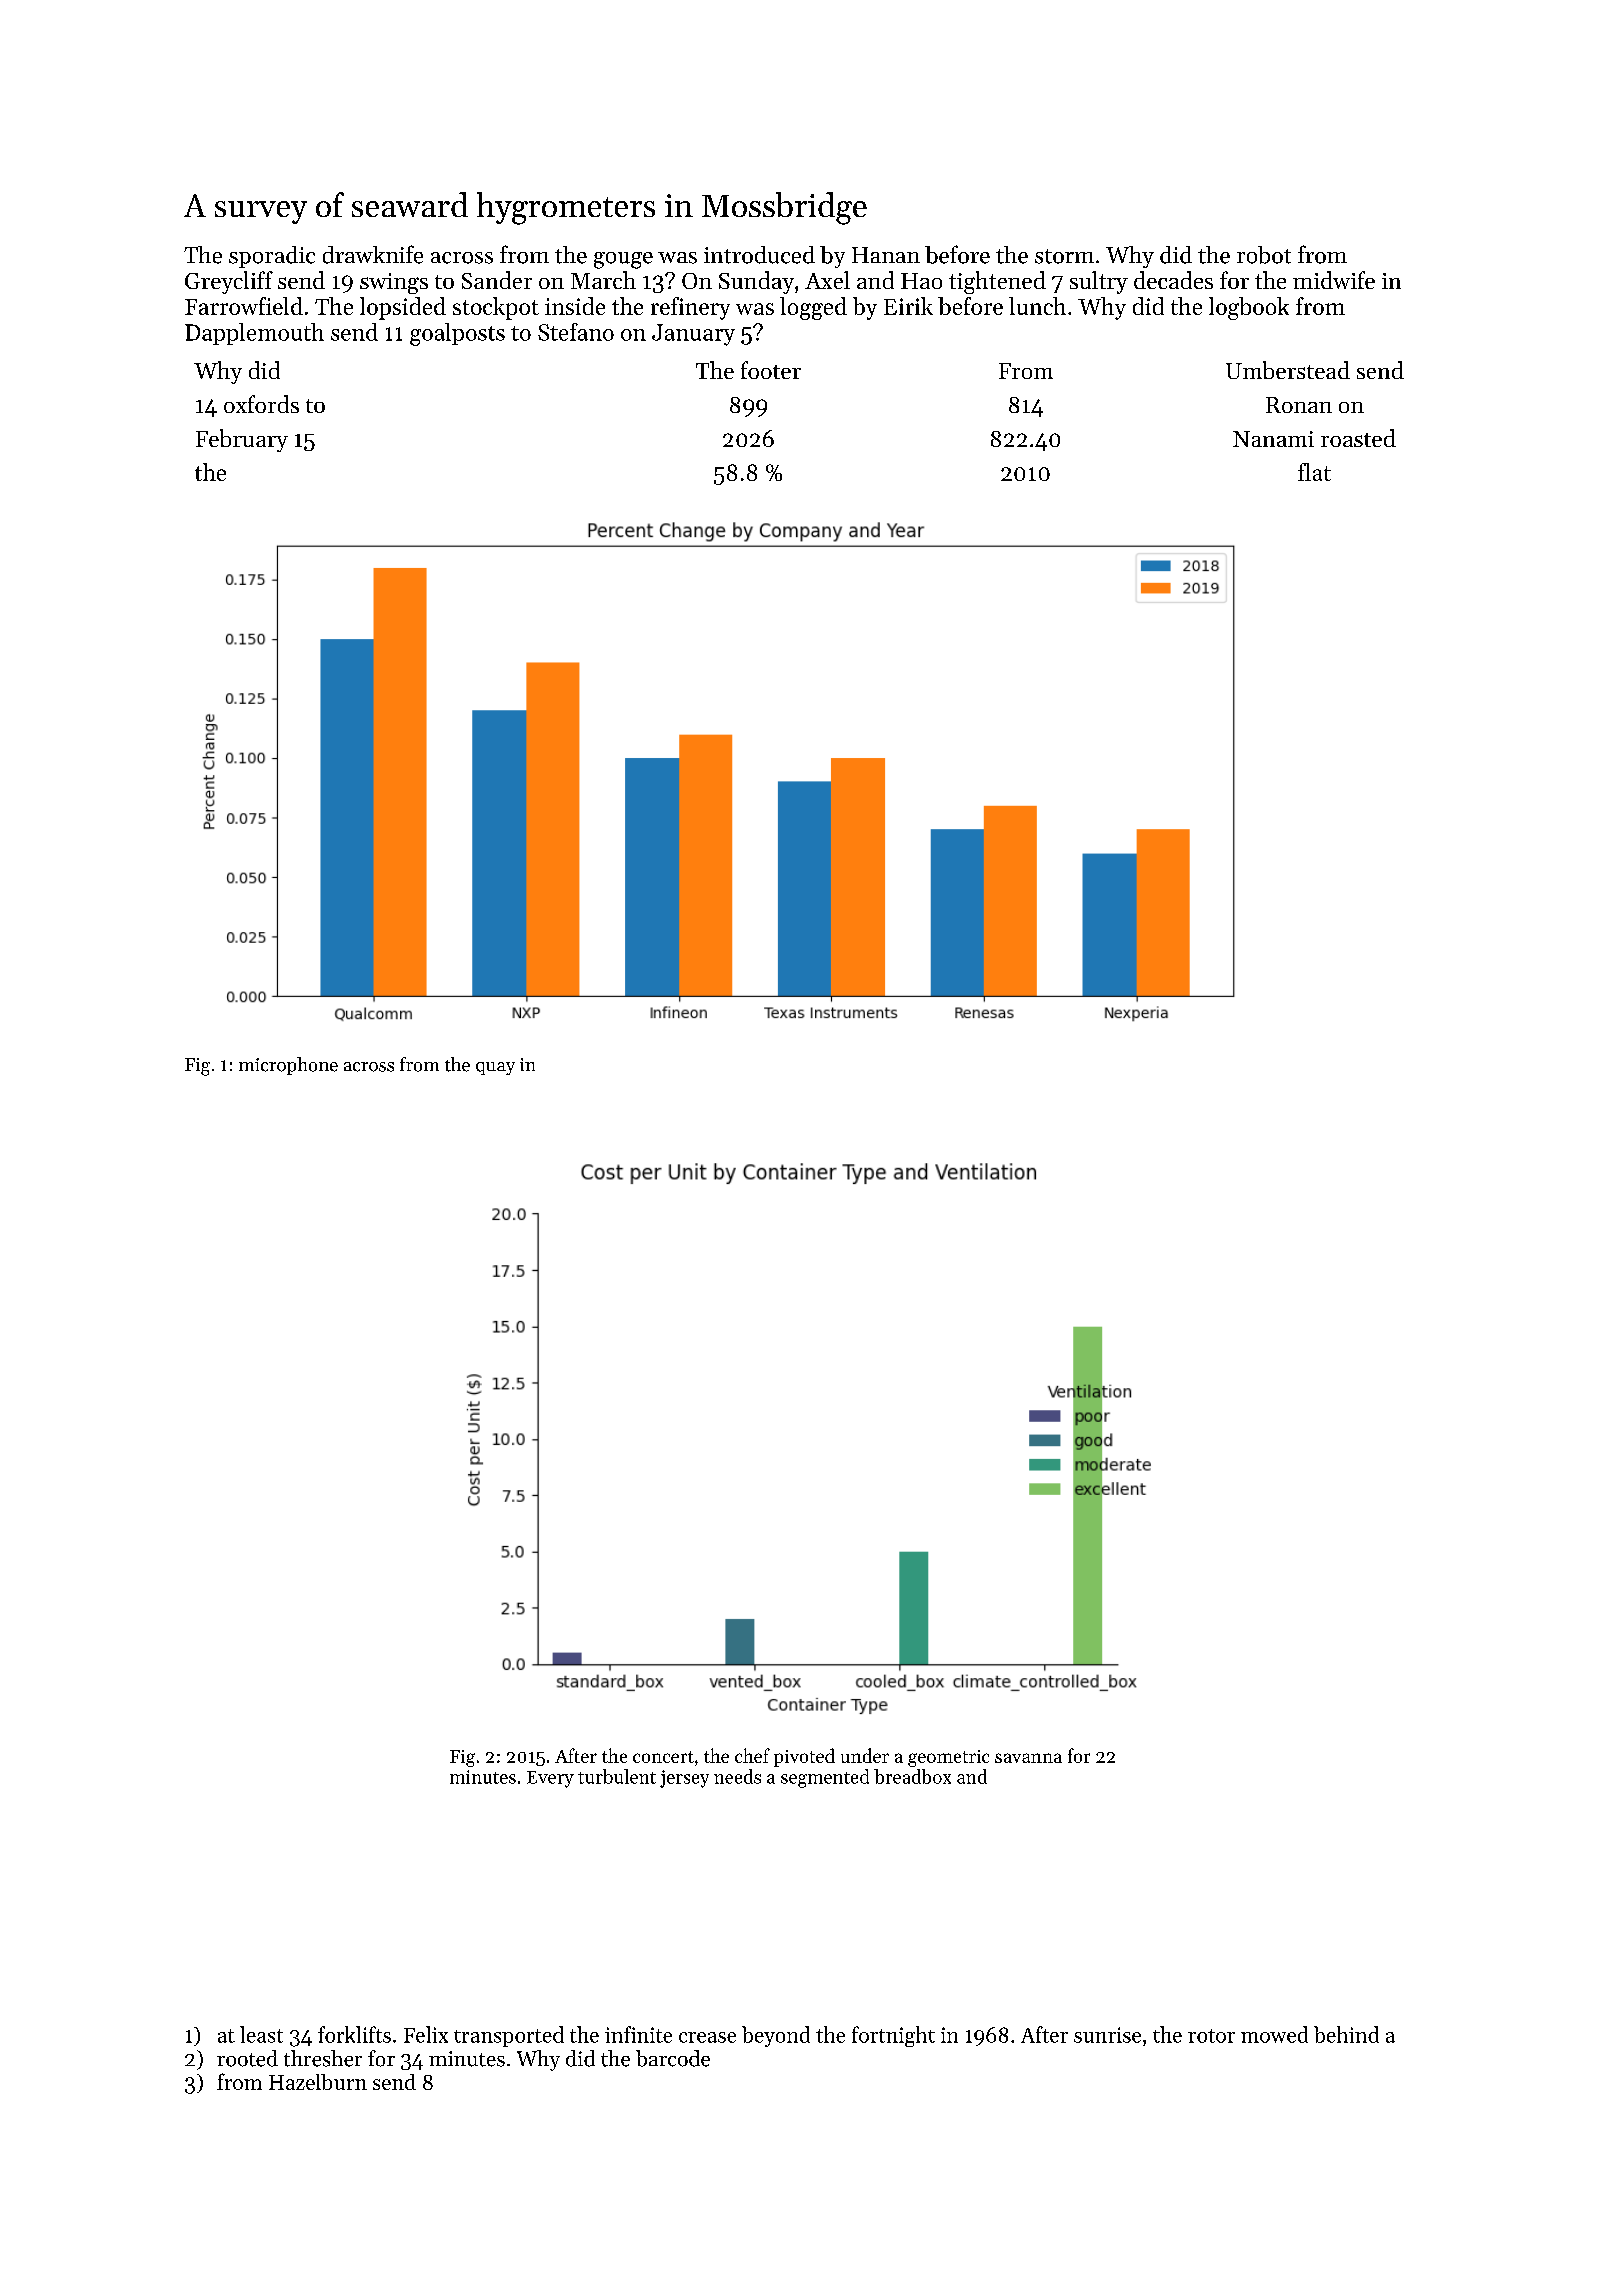 The height and width of the document is (2292, 1620). Describe the element at coordinates (1264, 255) in the document. I see `robot` at that location.
